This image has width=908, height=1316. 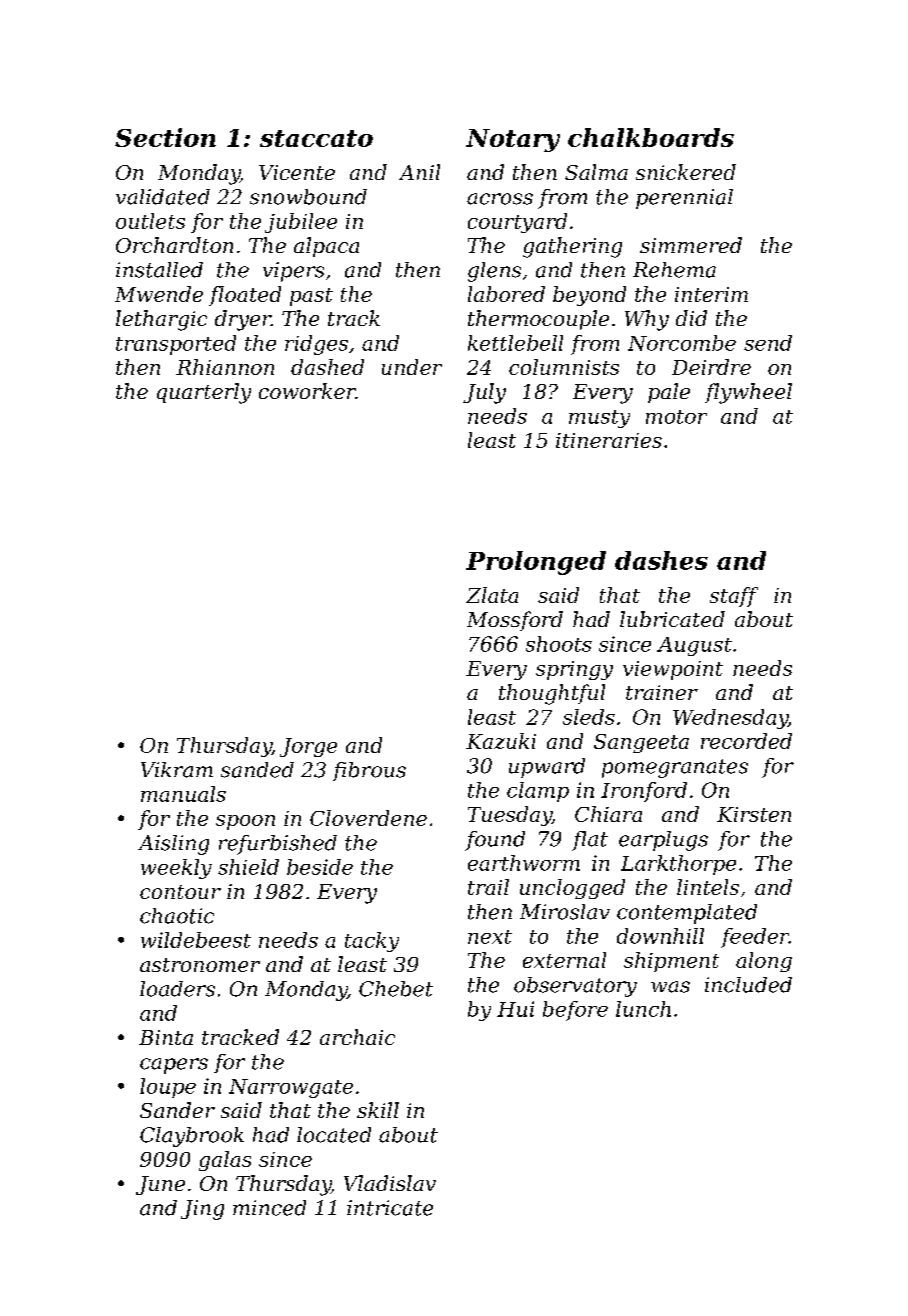 I want to click on intricate, so click(x=390, y=1208).
